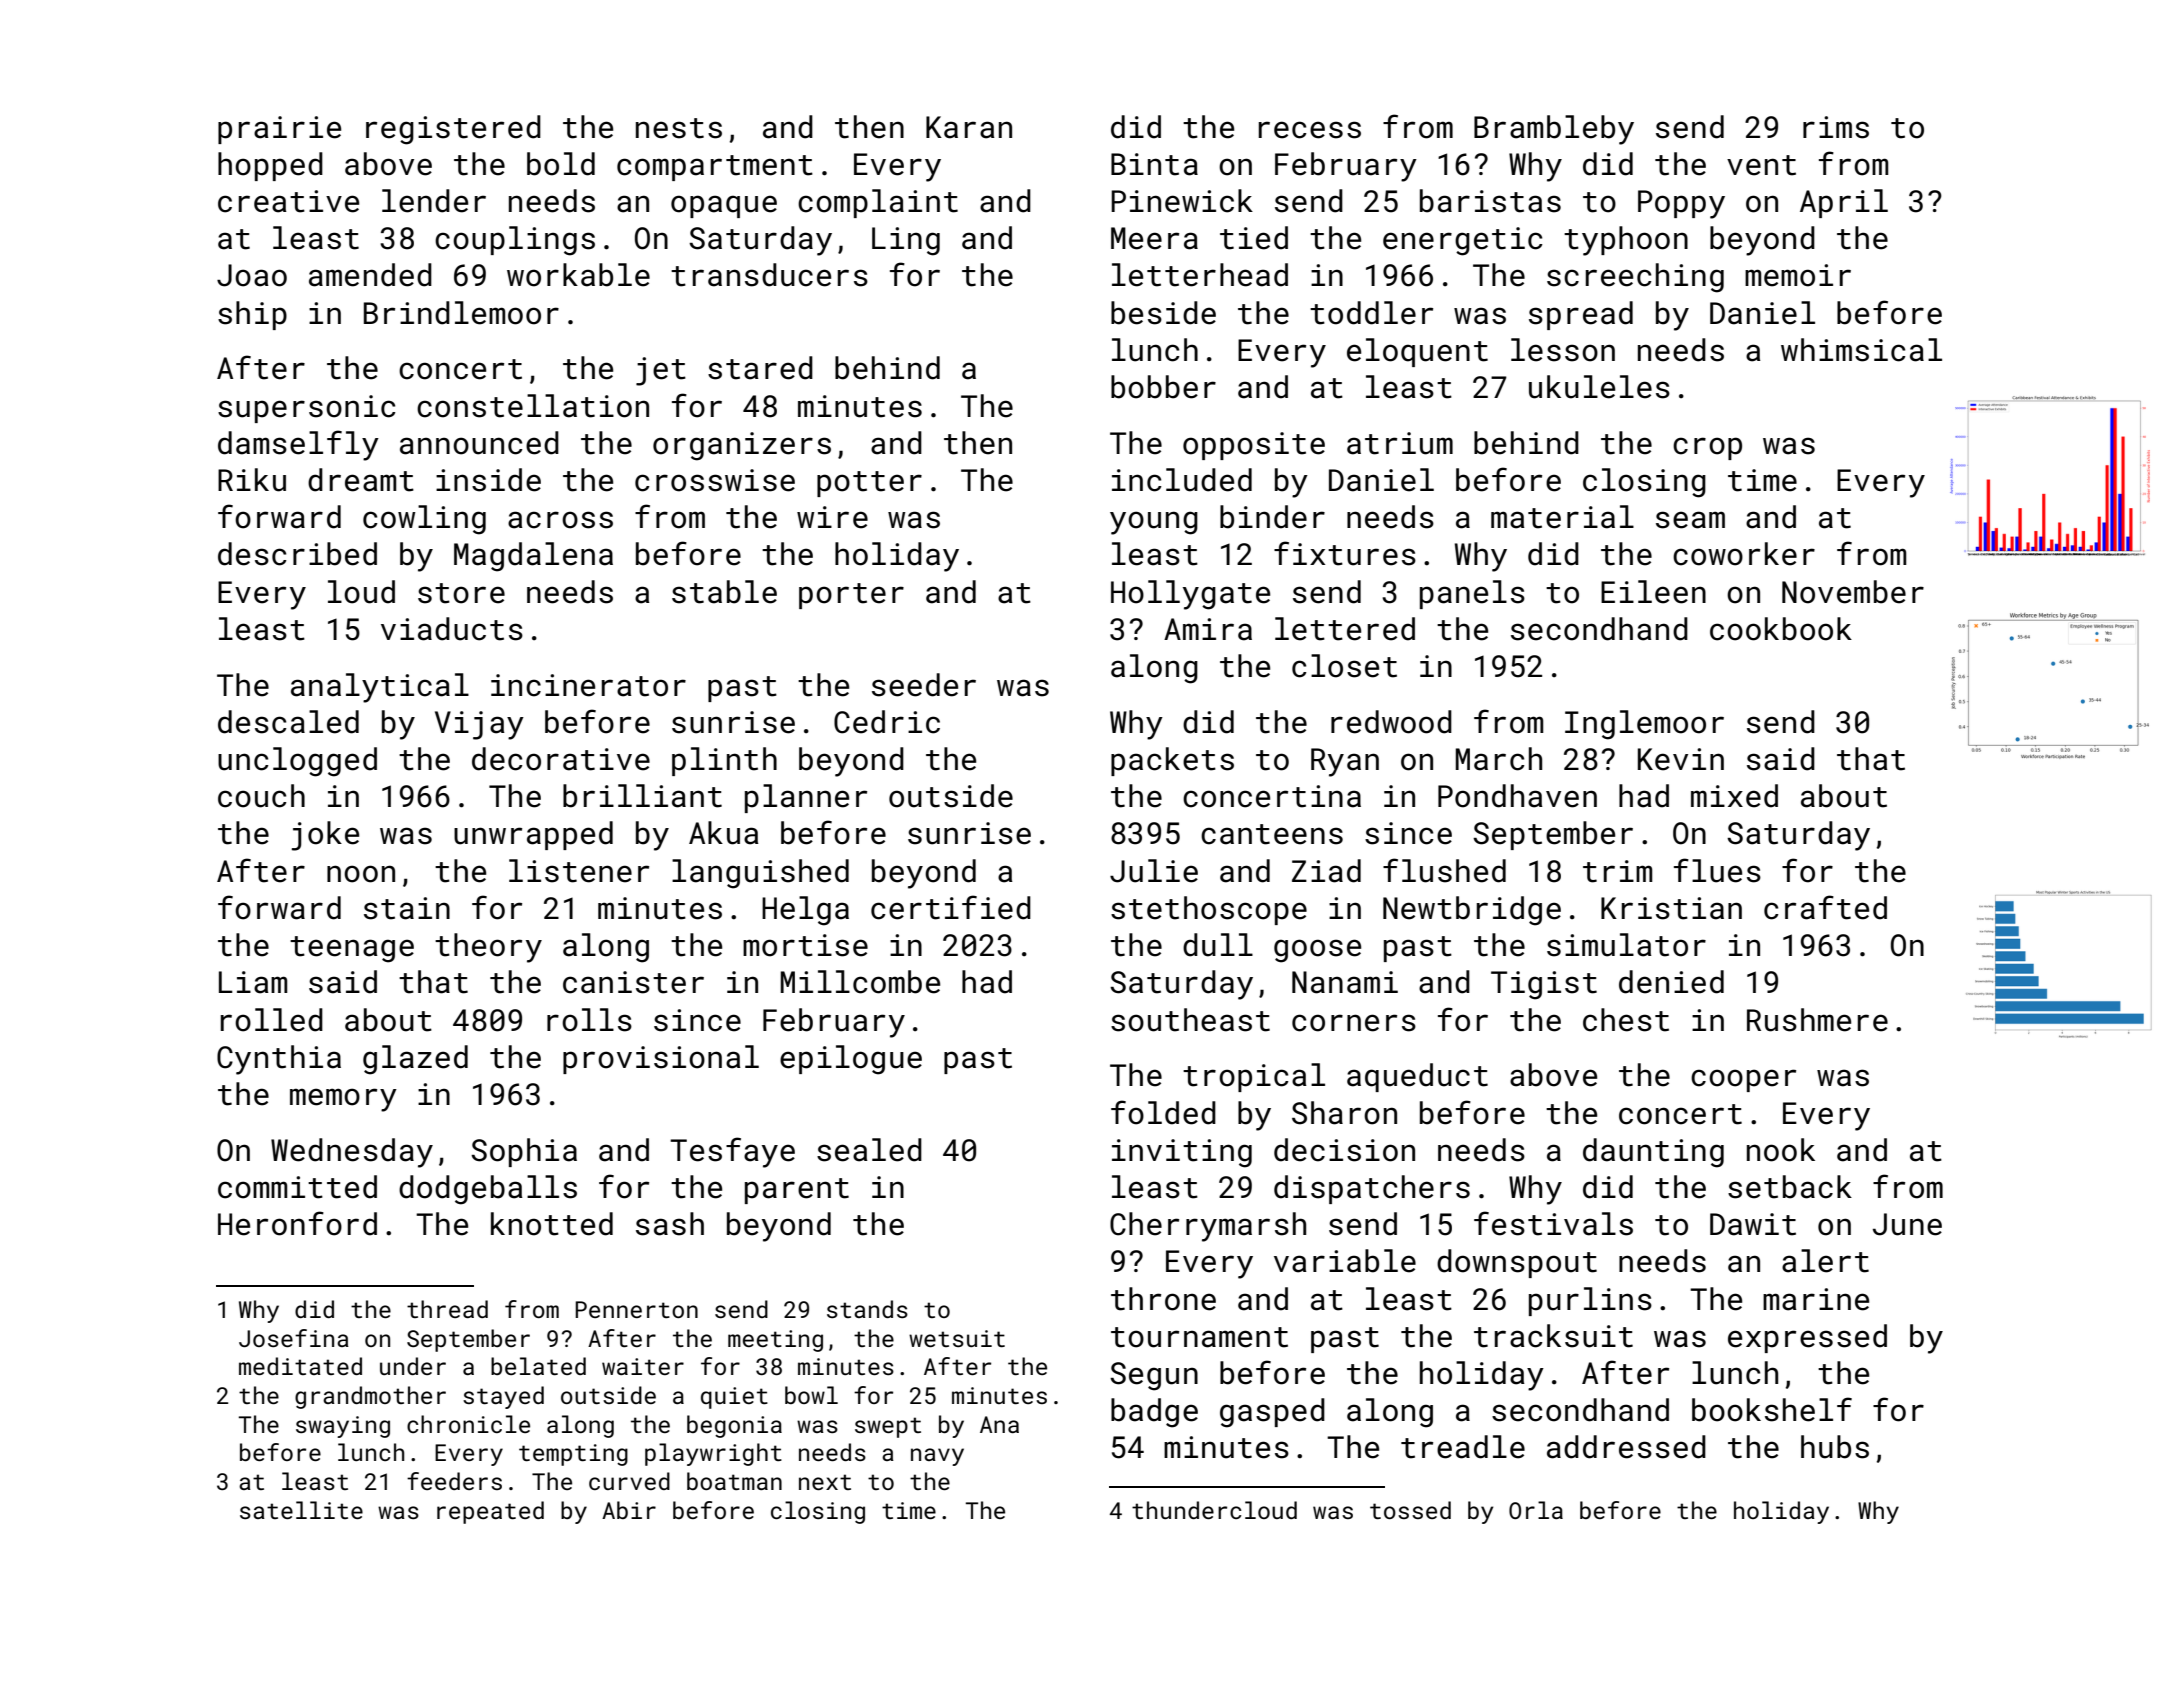  What do you see at coordinates (298, 445) in the page?
I see `damselfly` at bounding box center [298, 445].
